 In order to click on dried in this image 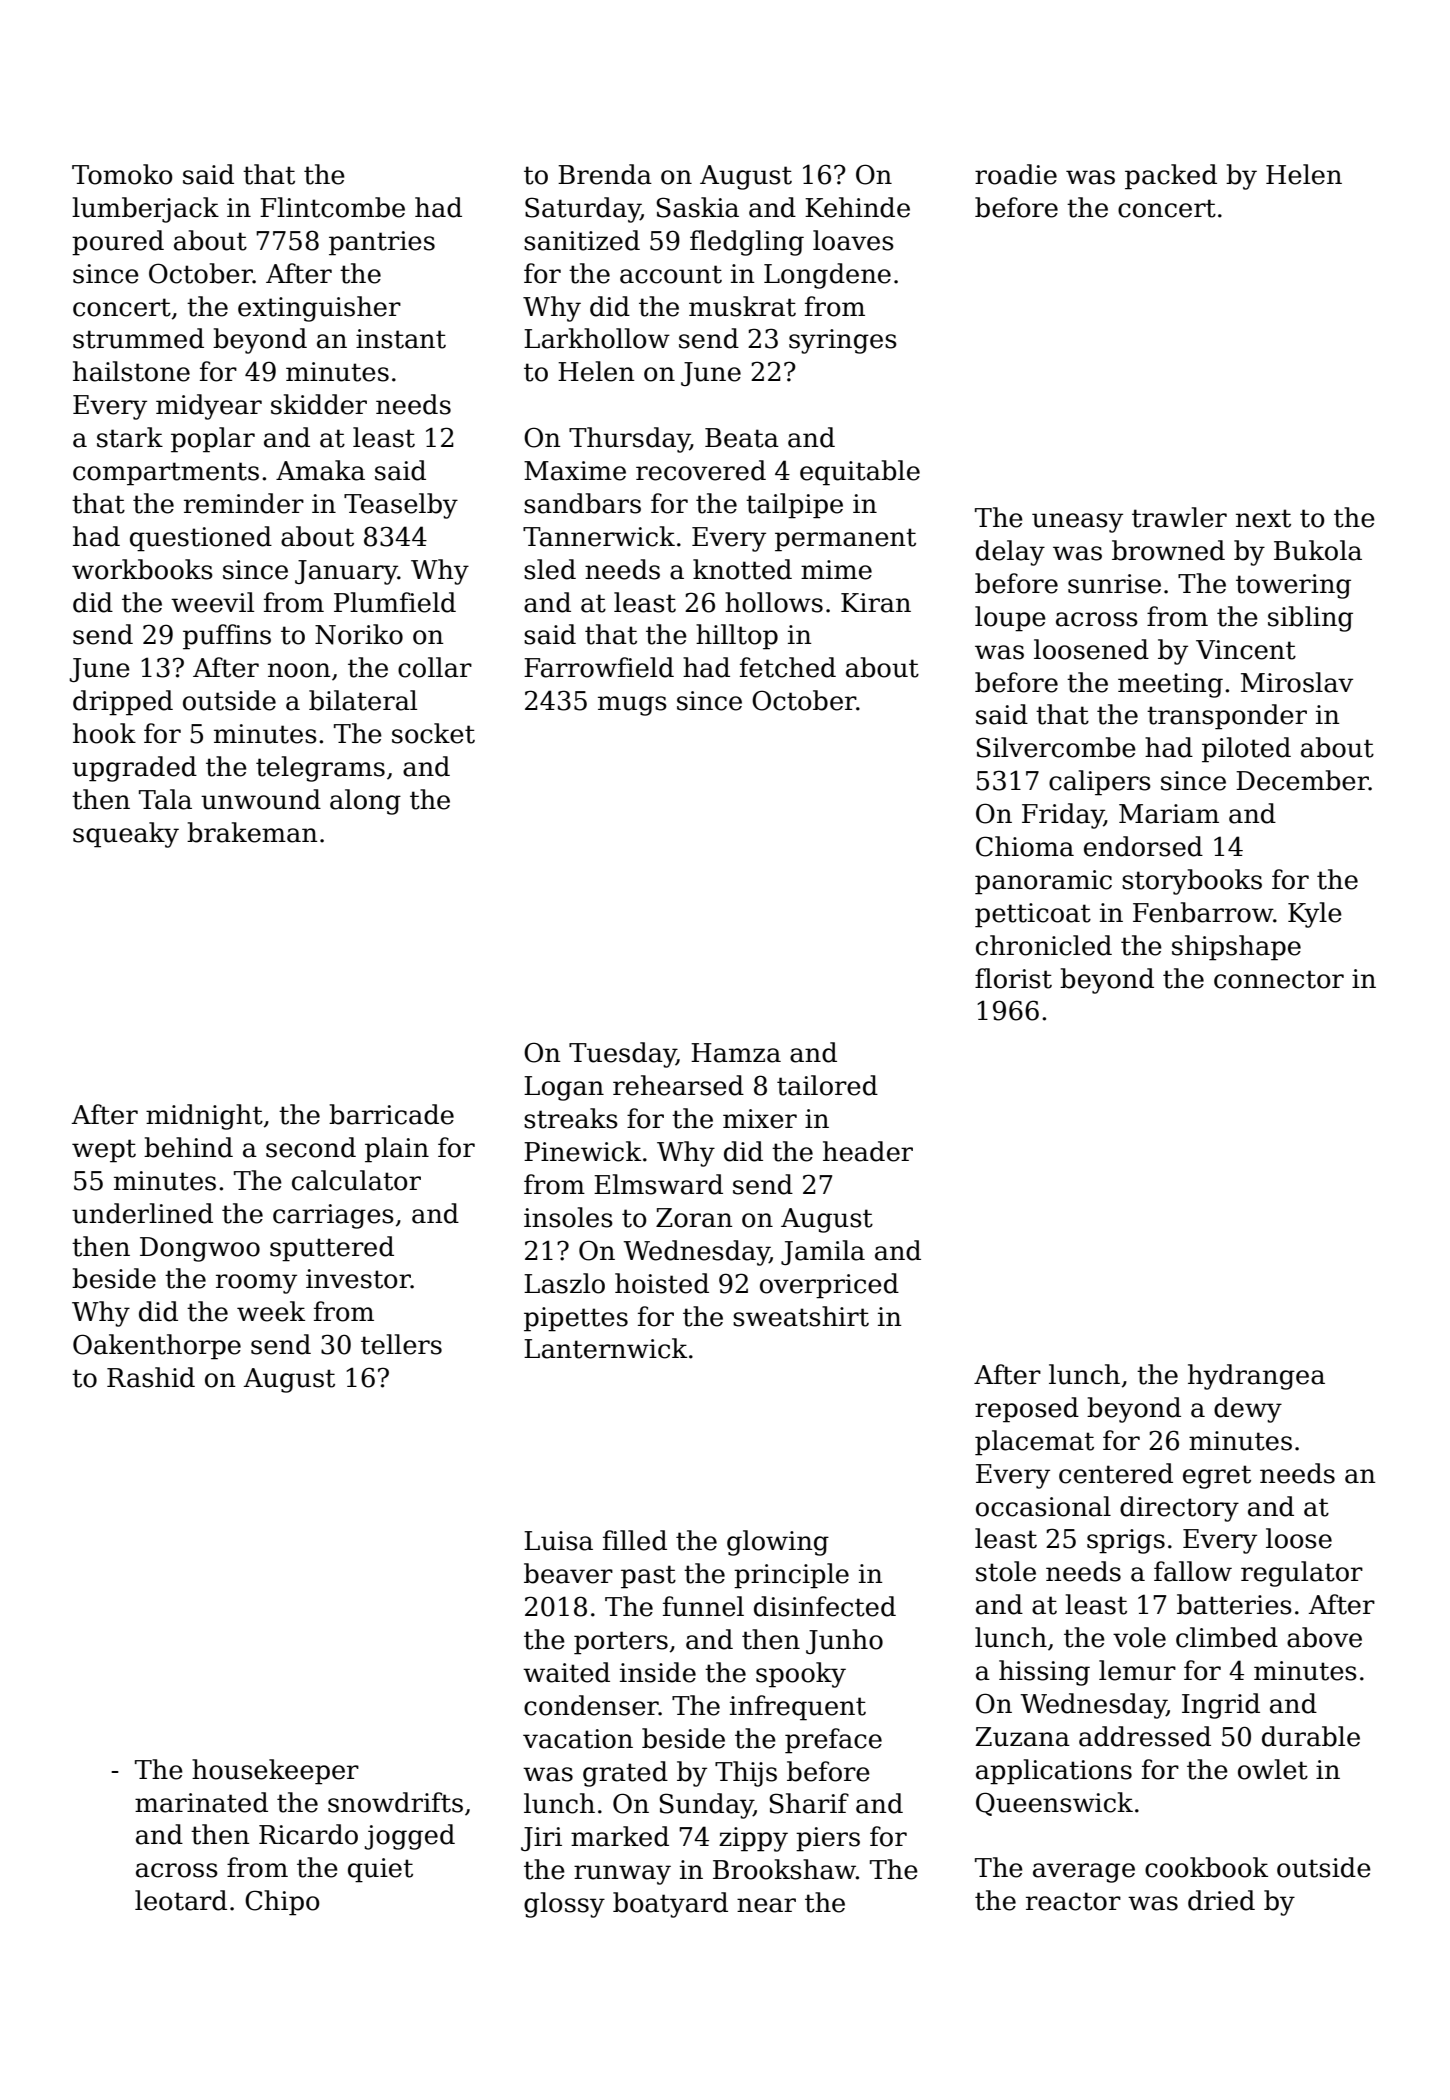, I will do `click(1221, 1900)`.
